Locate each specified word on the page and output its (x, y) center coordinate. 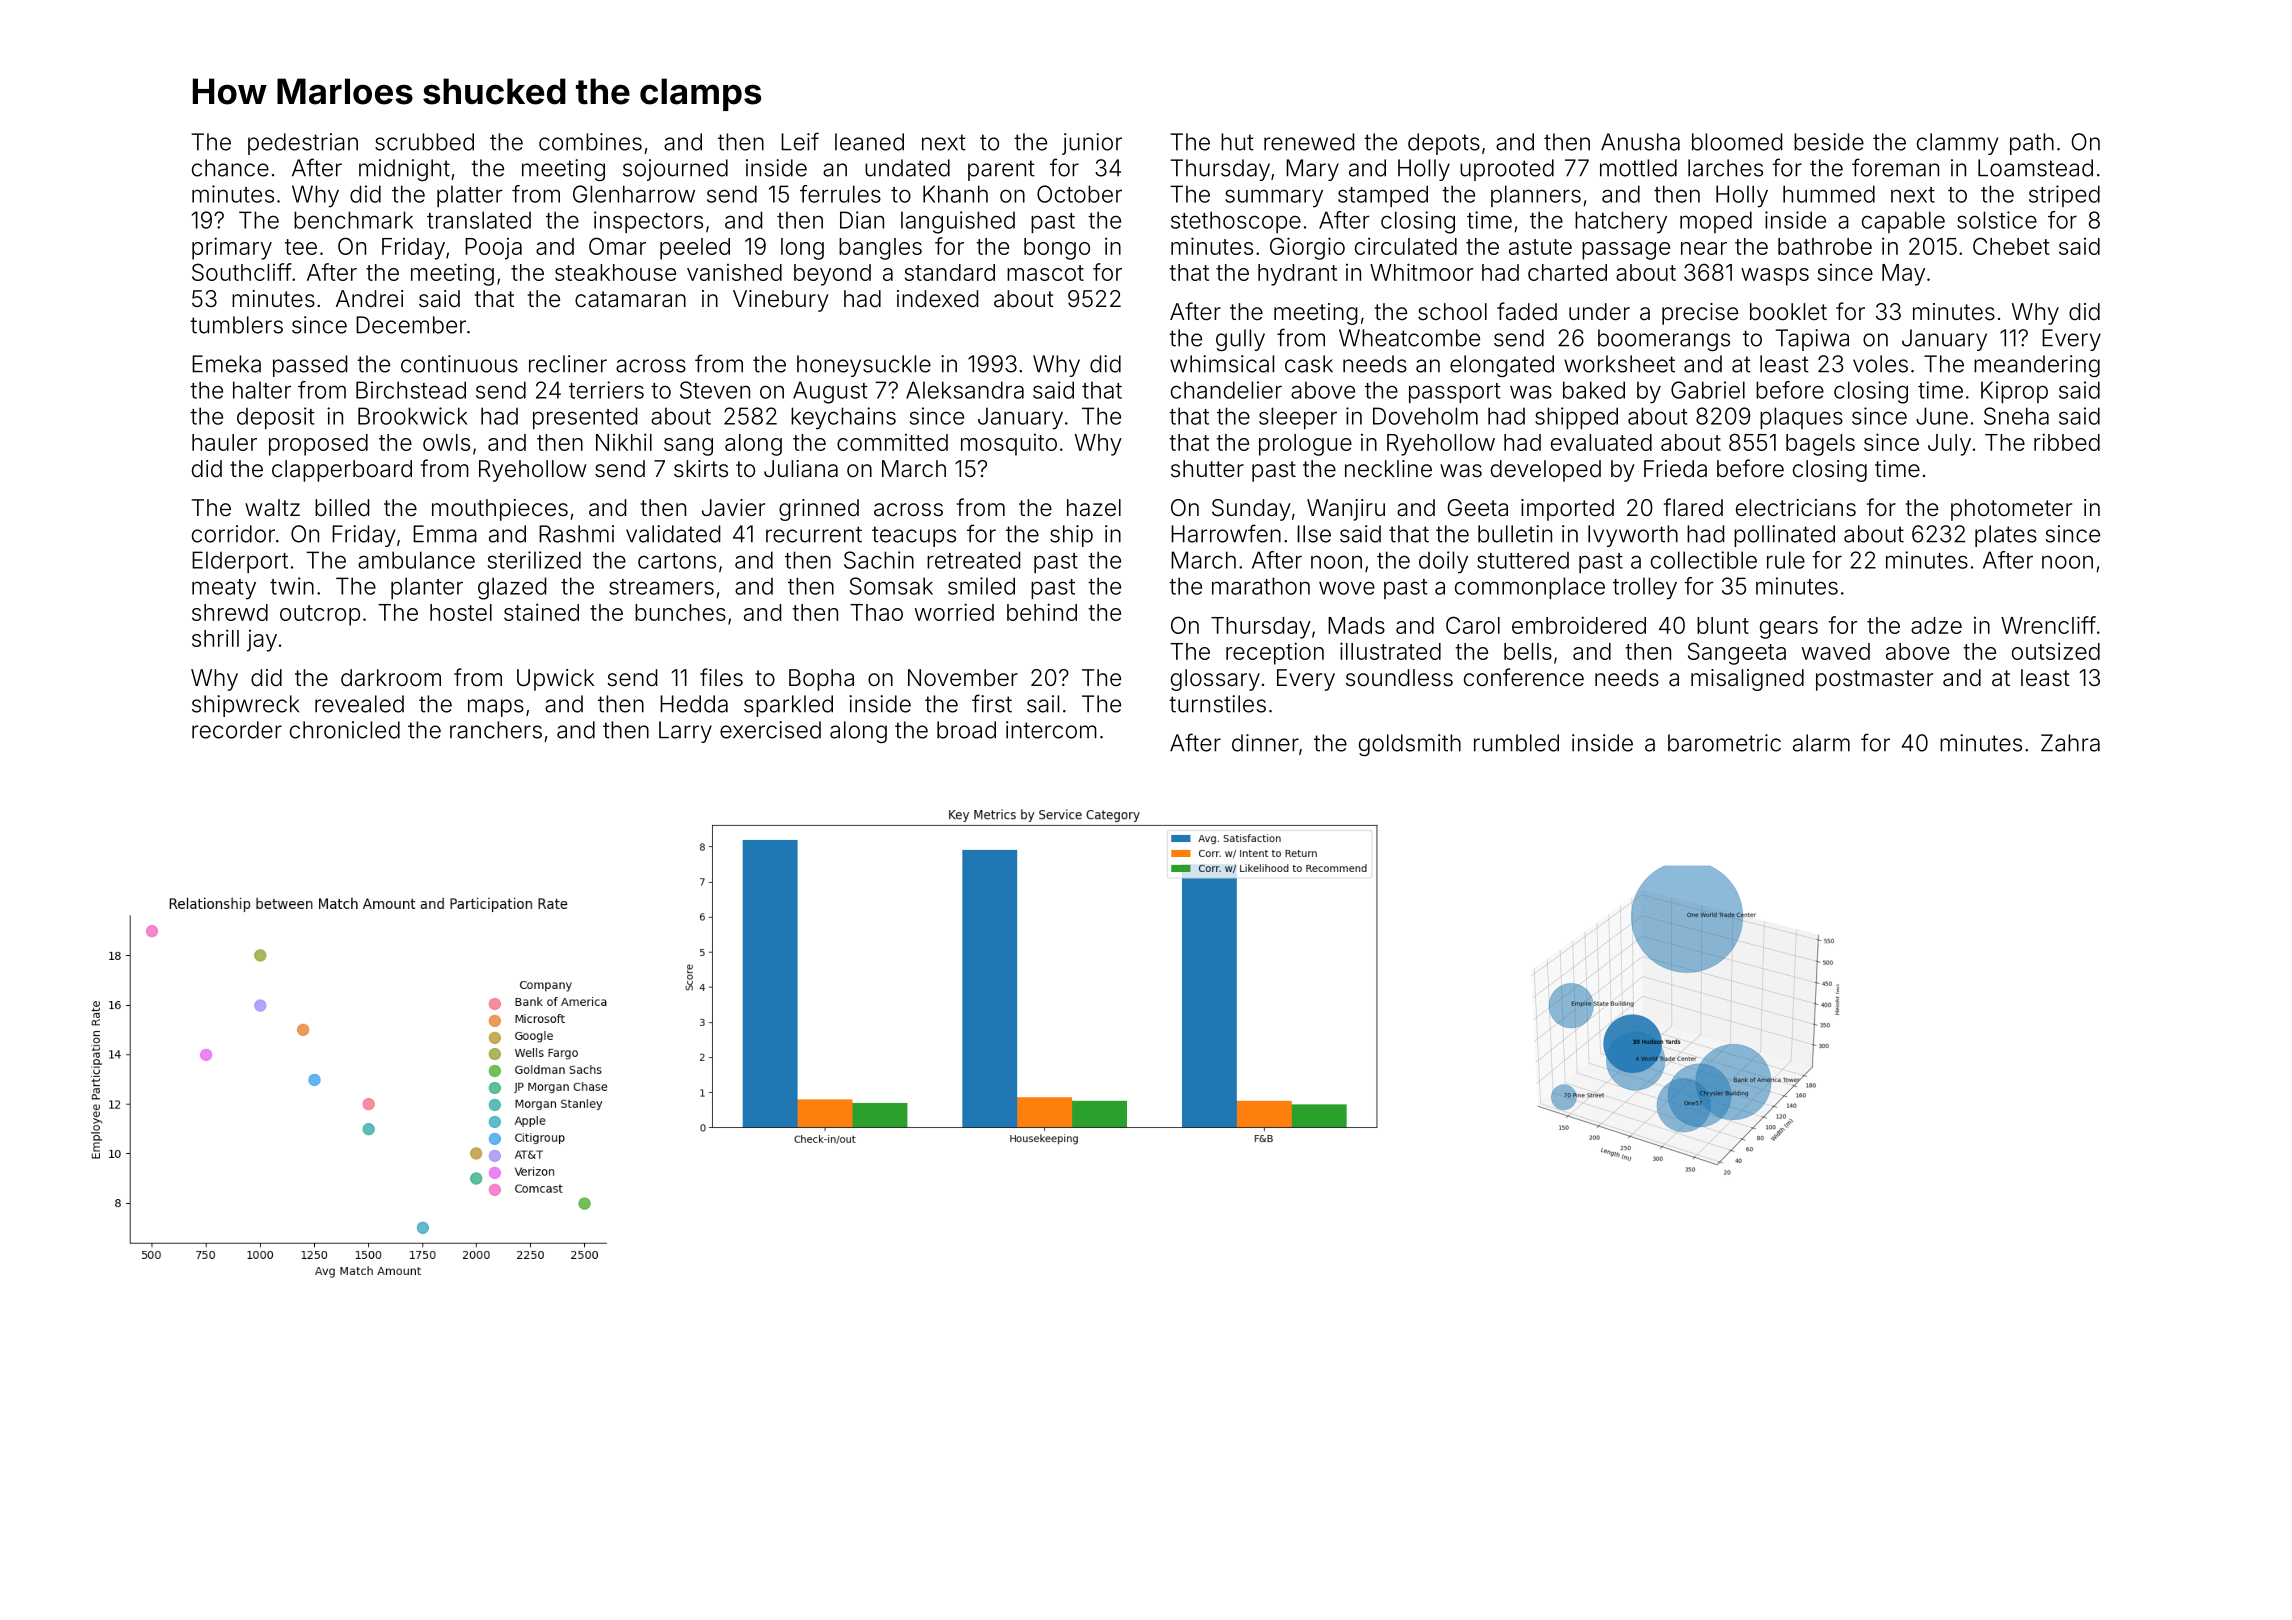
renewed (1309, 142)
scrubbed (424, 142)
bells (1528, 651)
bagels (1820, 445)
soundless (1399, 678)
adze (1936, 625)
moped (1716, 222)
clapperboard (342, 471)
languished (958, 222)
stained (541, 612)
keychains (843, 418)
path (2032, 144)
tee (301, 247)
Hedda (694, 704)
